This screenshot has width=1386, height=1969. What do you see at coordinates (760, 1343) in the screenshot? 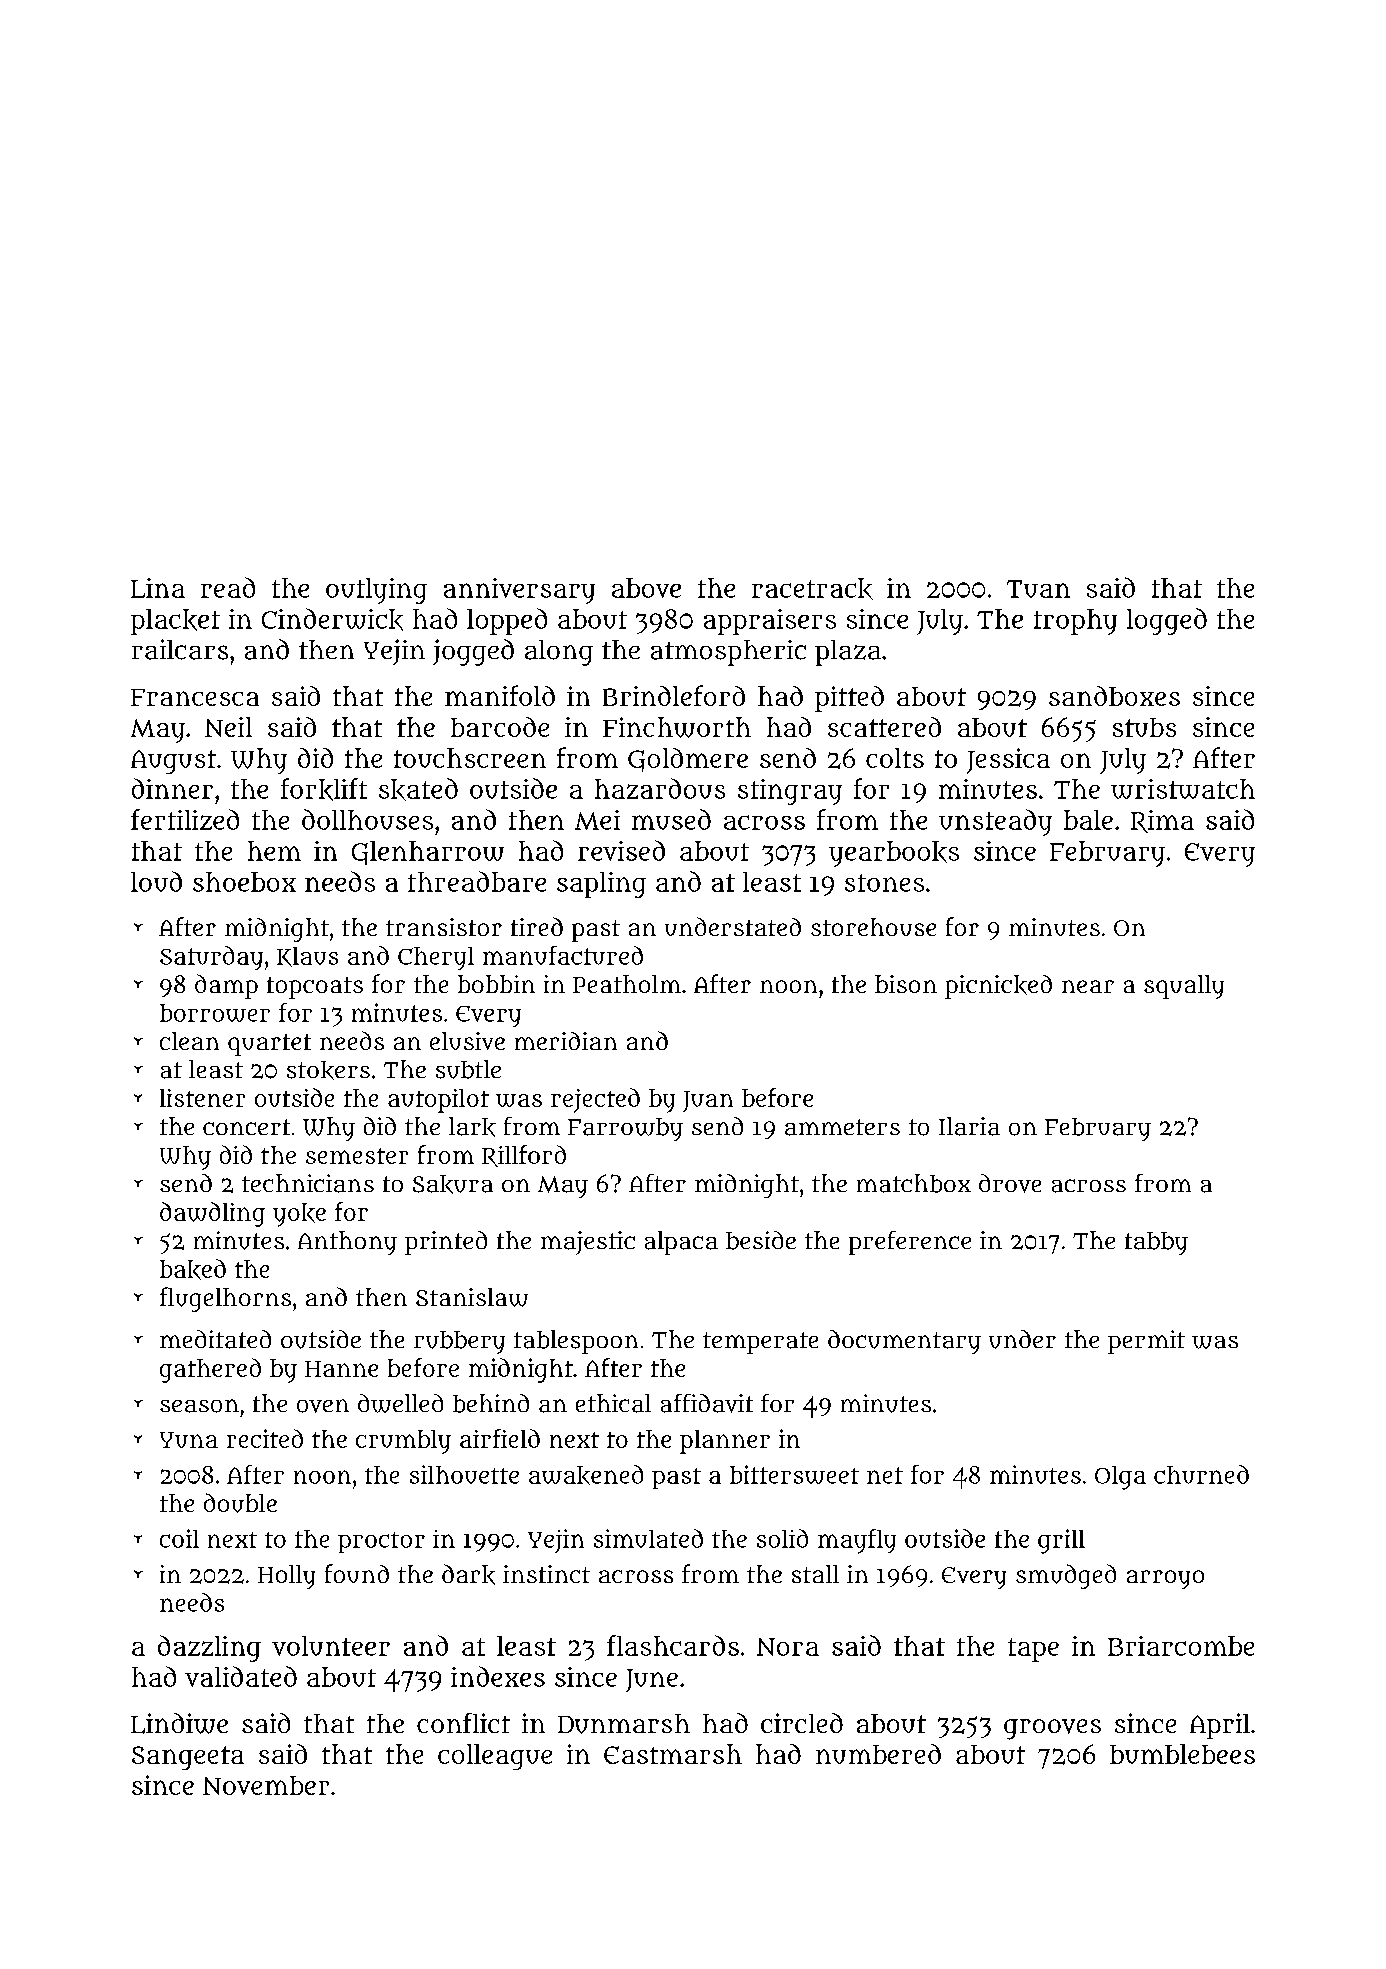
I see `temperate` at bounding box center [760, 1343].
